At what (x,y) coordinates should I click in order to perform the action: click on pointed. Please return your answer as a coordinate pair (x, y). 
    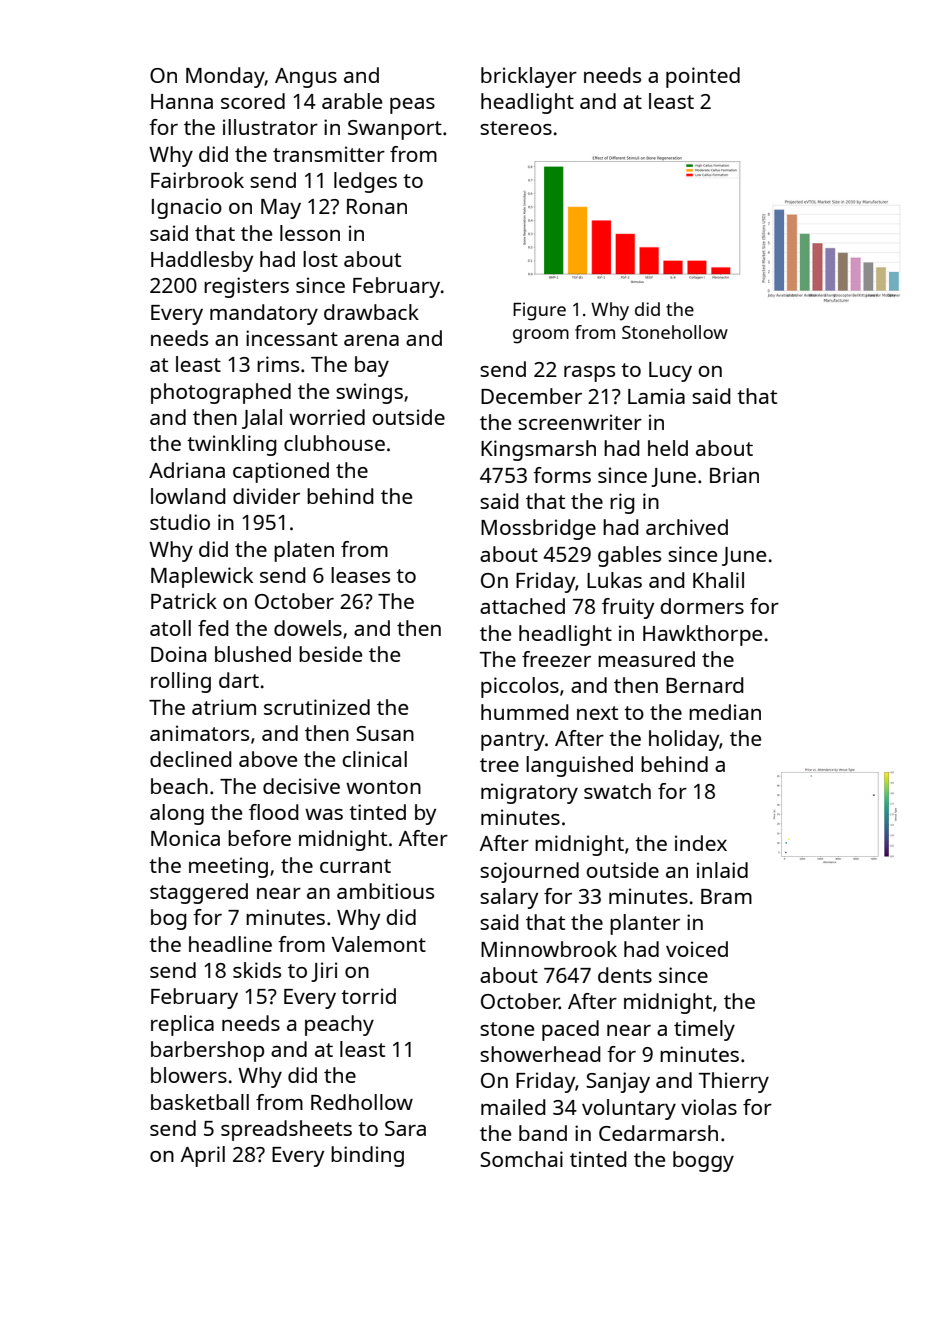
    Looking at the image, I should click on (703, 77).
